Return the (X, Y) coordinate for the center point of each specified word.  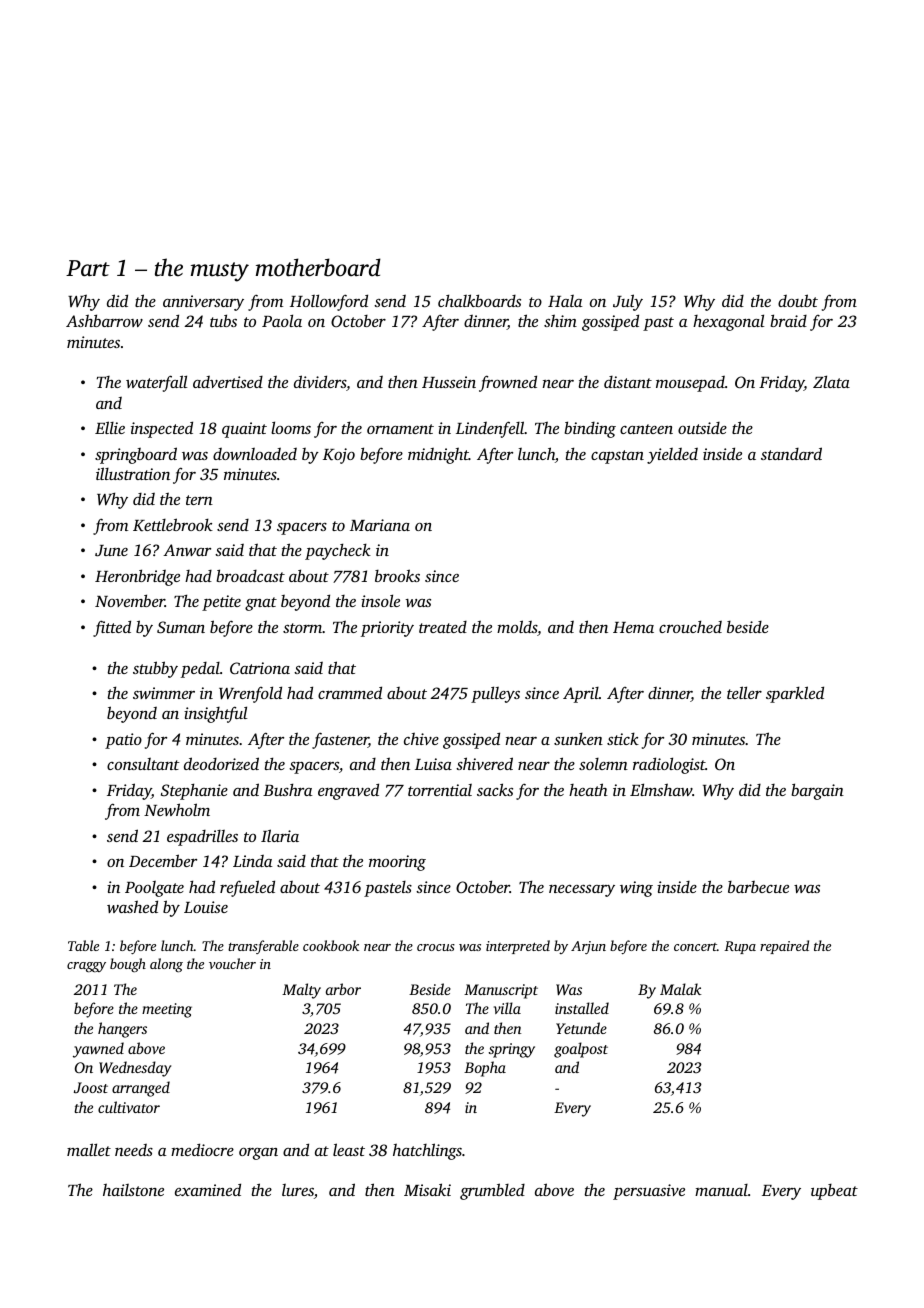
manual (721, 1190)
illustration (133, 473)
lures (298, 1190)
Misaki (427, 1189)
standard (791, 453)
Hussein (449, 382)
